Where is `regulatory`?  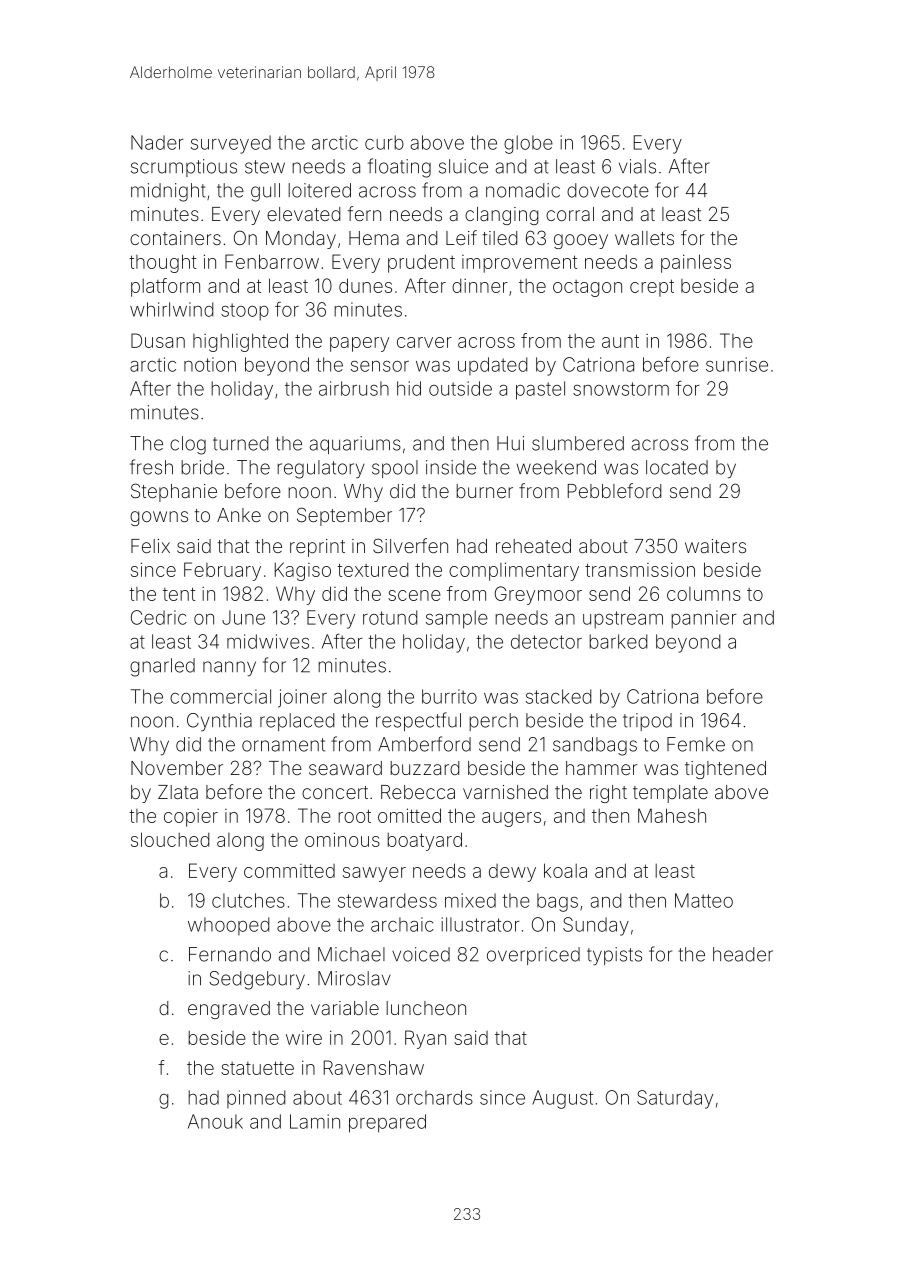
regulatory is located at coordinates (321, 469).
